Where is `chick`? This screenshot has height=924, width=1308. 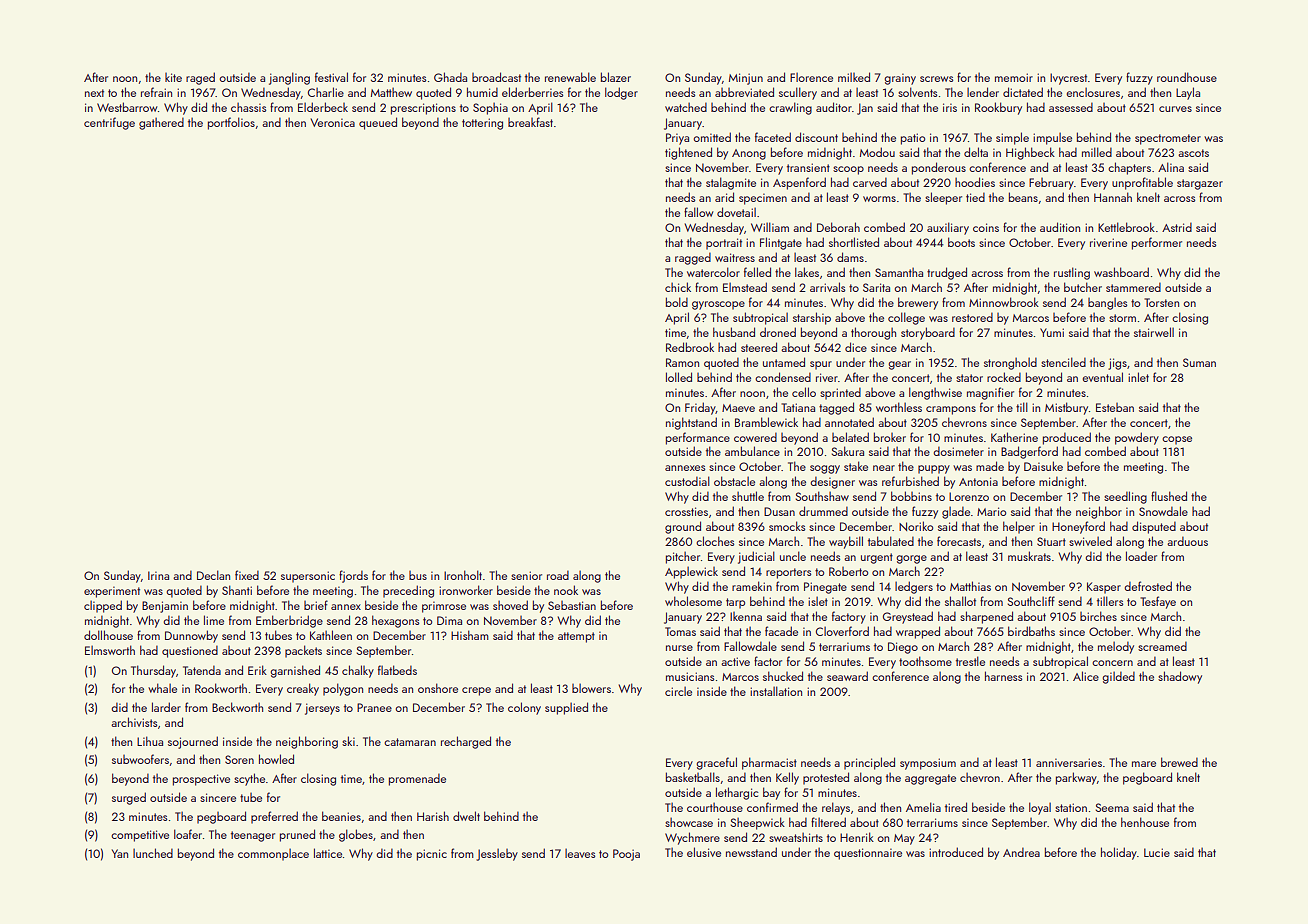 chick is located at coordinates (678, 287).
